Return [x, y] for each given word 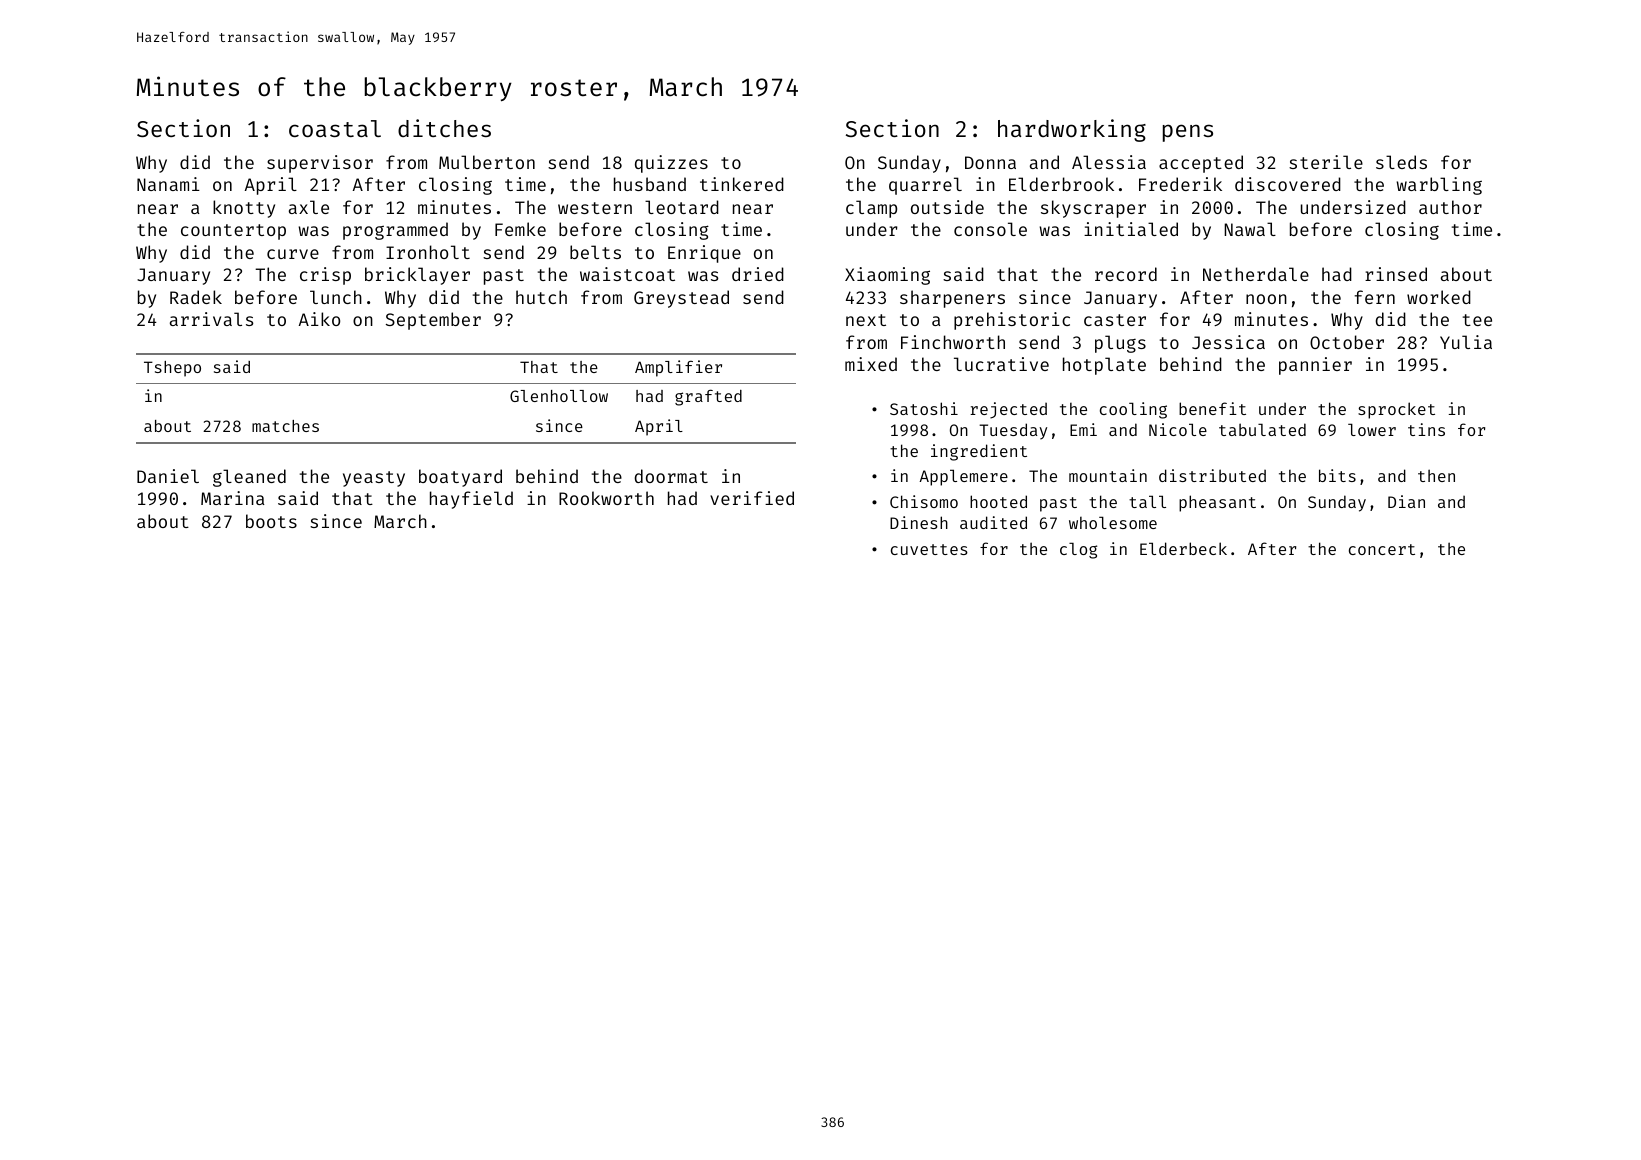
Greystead [681, 299]
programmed [395, 231]
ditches [444, 128]
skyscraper [1093, 209]
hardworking [1072, 130]
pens [1188, 133]
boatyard [460, 478]
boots [271, 521]
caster [1115, 320]
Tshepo [172, 369]
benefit [1212, 408]
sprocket [1396, 410]
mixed [871, 364]
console [990, 229]
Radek [196, 297]
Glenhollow [559, 396]
